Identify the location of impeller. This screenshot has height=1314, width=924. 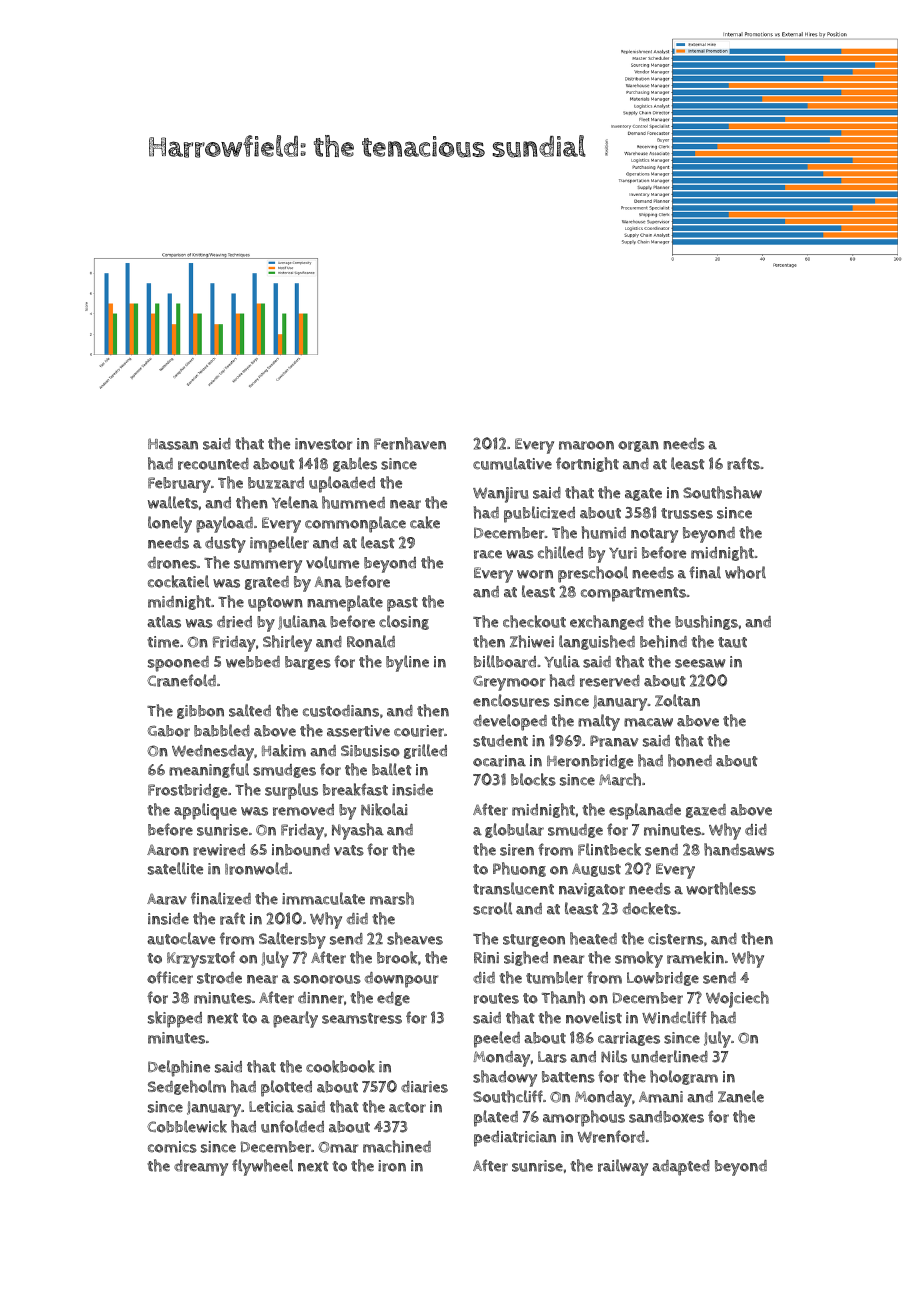
(279, 544).
